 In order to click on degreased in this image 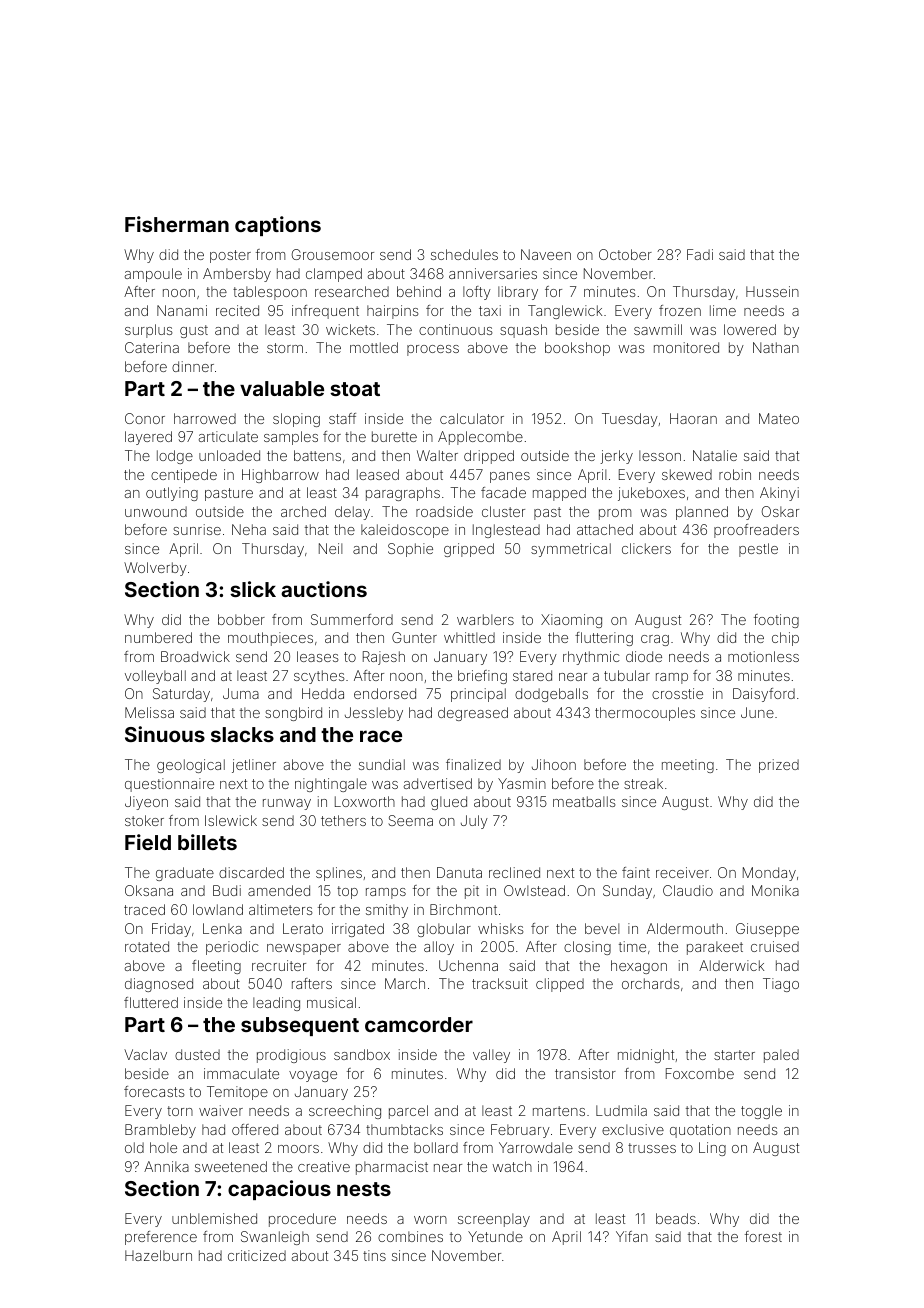, I will do `click(473, 714)`.
